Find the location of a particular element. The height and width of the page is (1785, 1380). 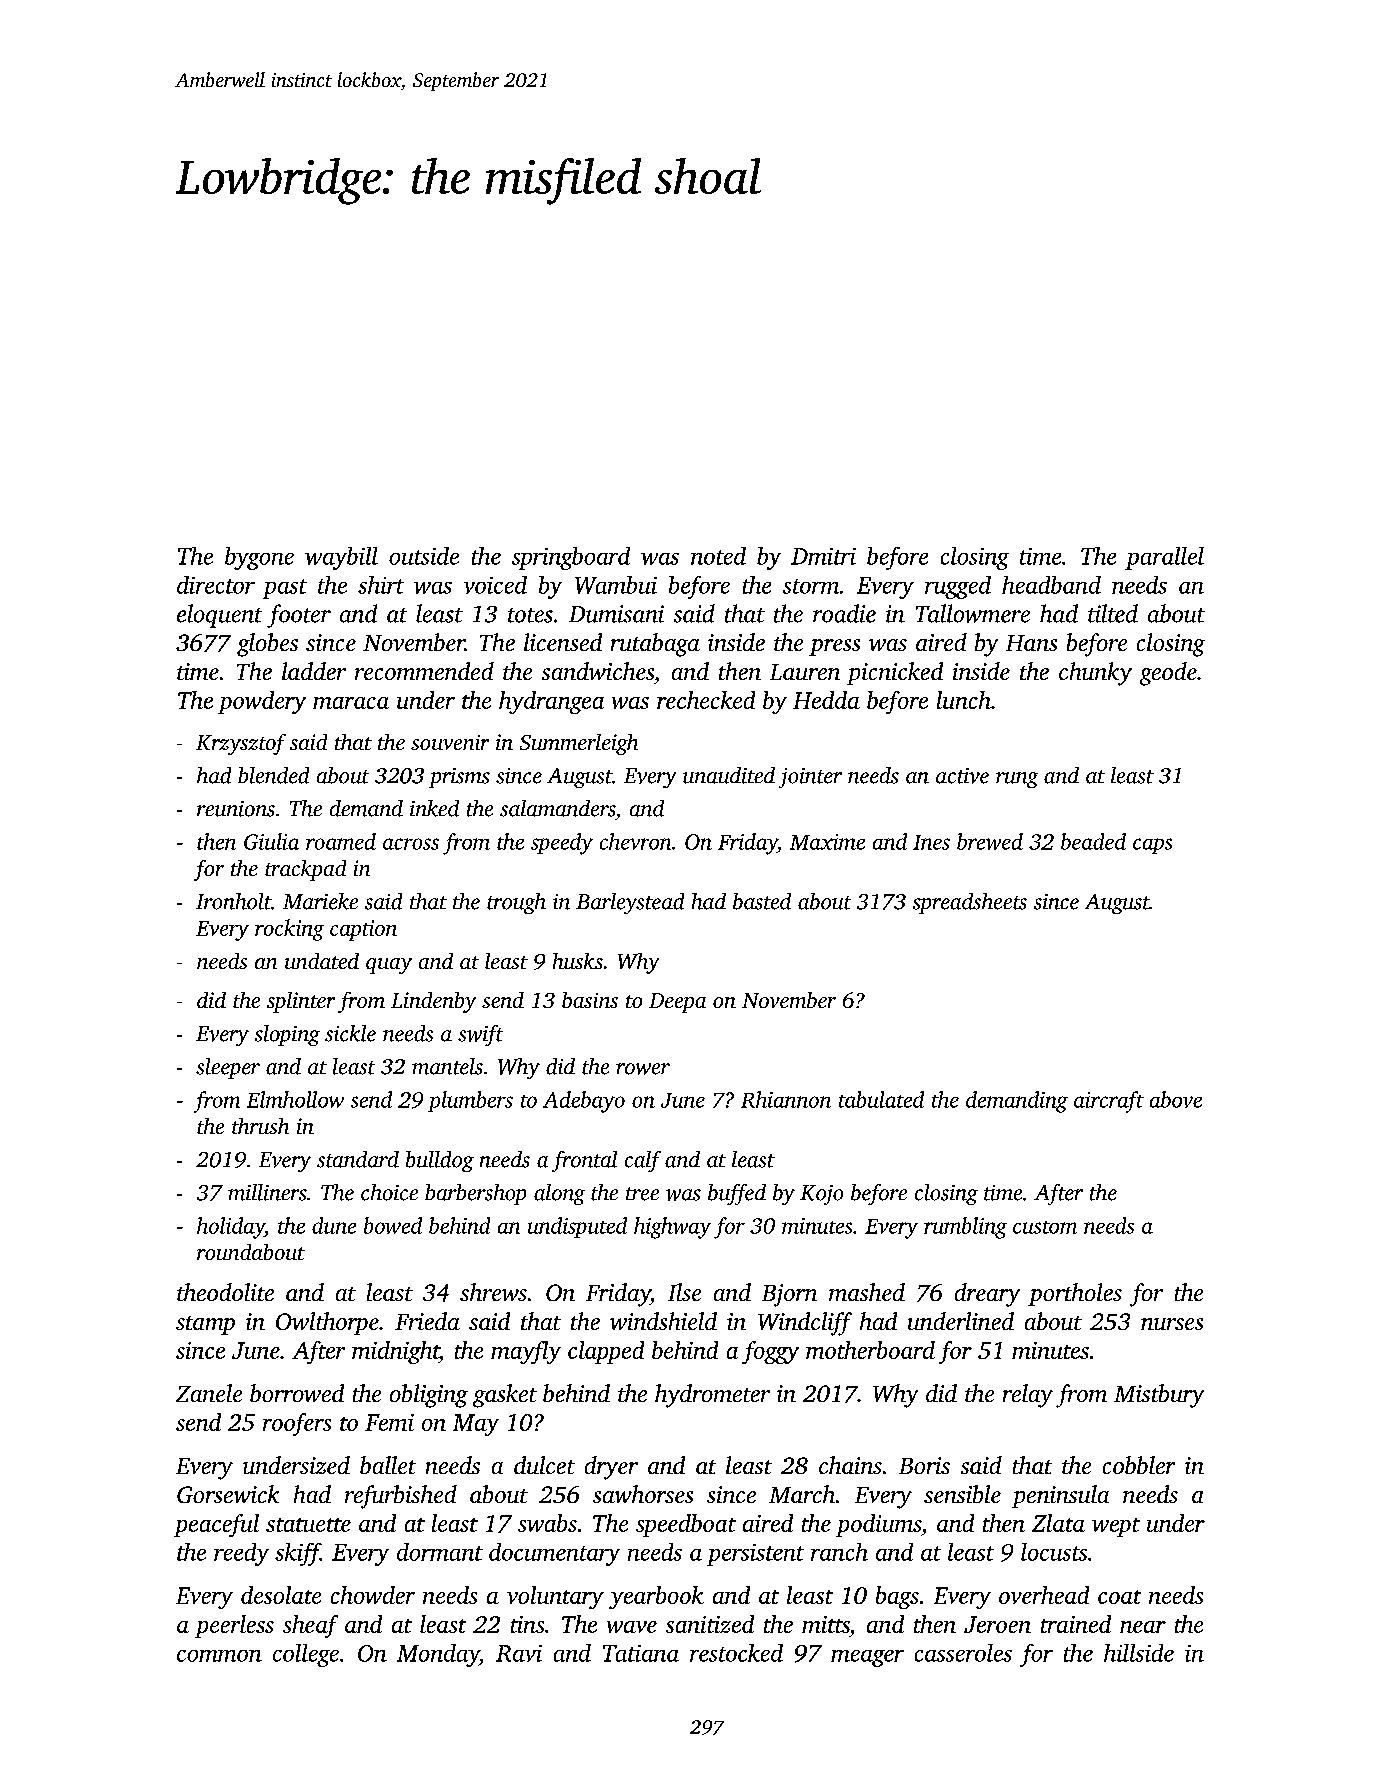

college is located at coordinates (306, 1655).
